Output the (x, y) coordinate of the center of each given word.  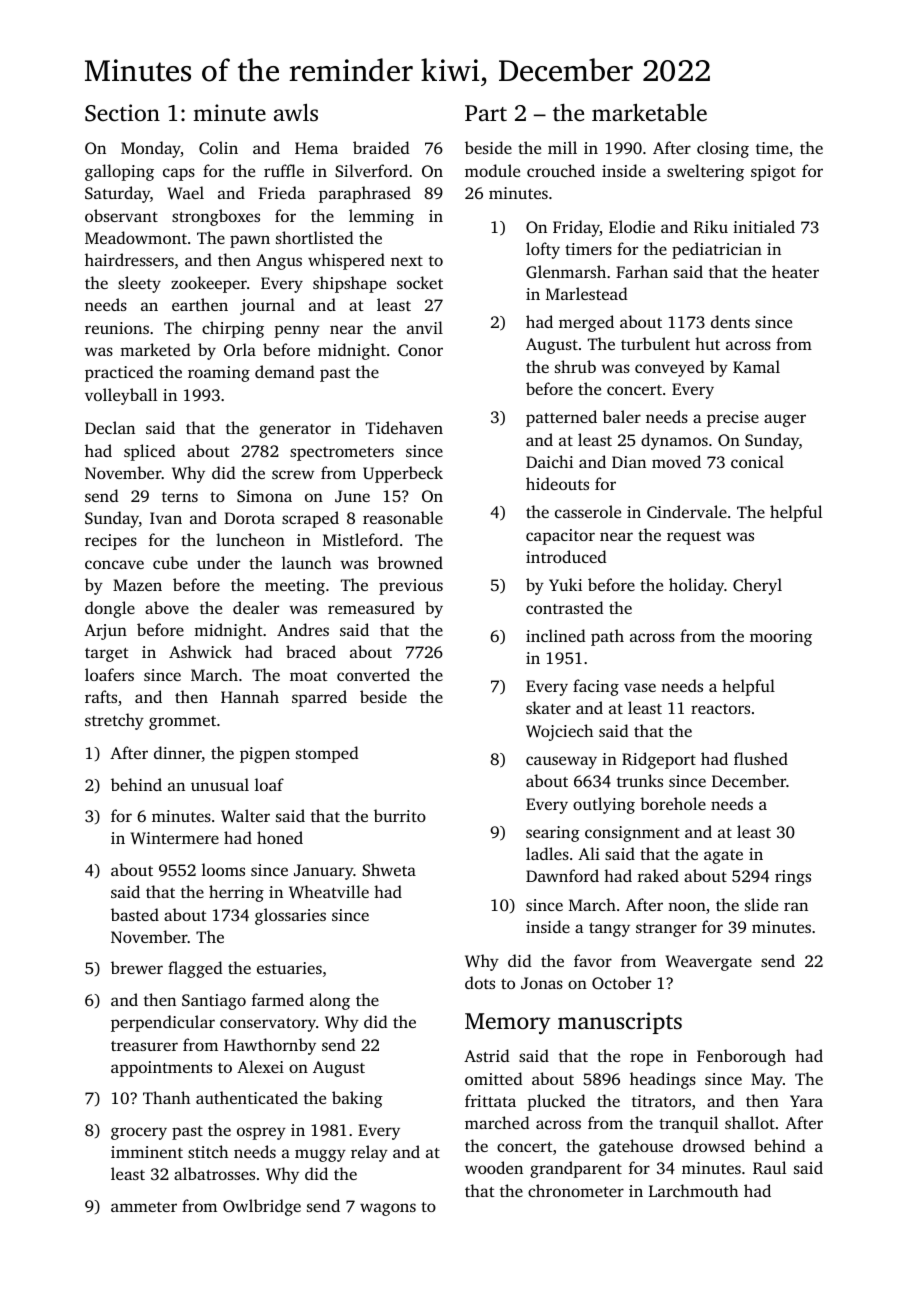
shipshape (349, 284)
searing (553, 834)
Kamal (756, 366)
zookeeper (209, 284)
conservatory (268, 1025)
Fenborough (741, 1057)
